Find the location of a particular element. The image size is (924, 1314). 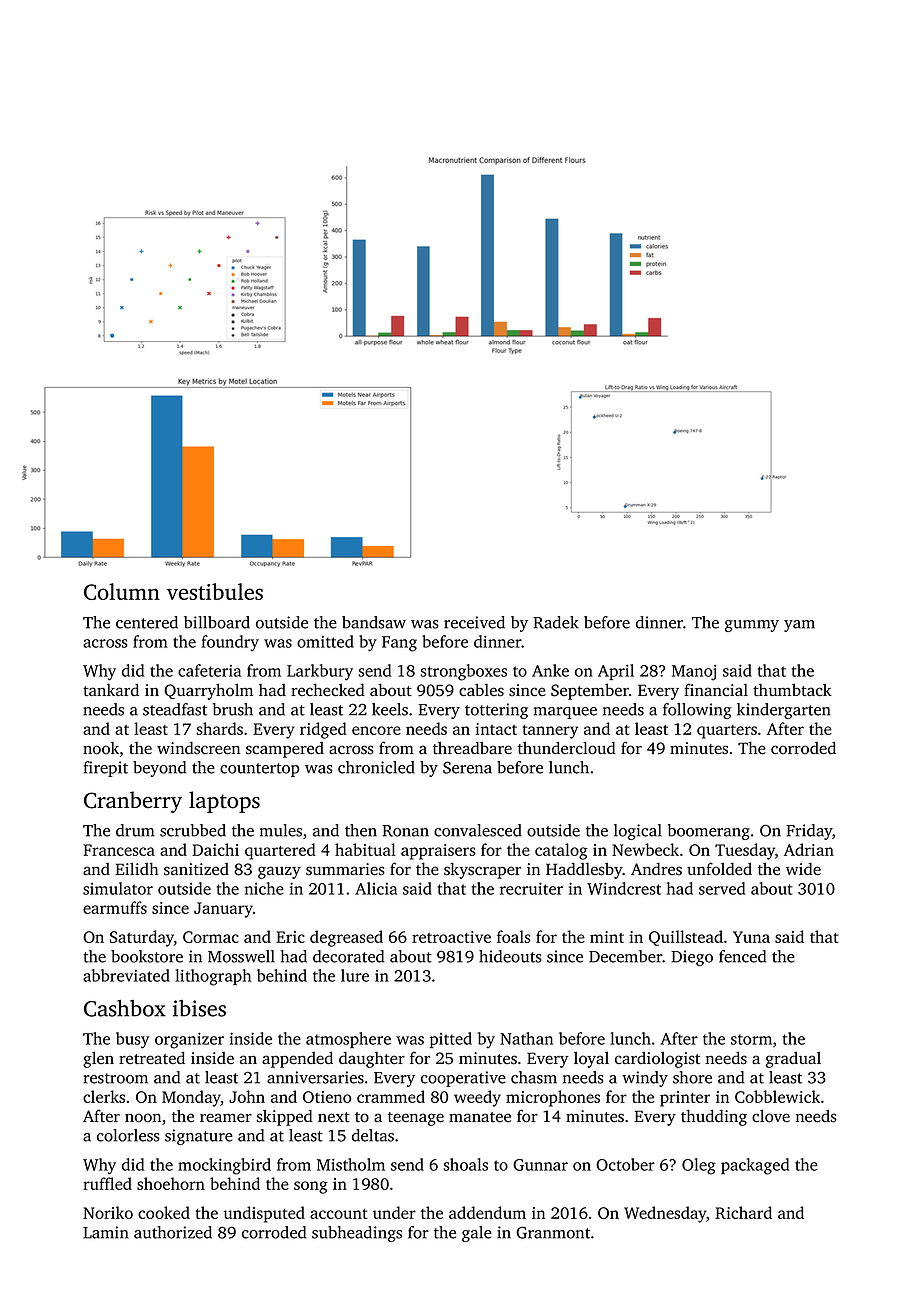

Lamin is located at coordinates (106, 1232).
